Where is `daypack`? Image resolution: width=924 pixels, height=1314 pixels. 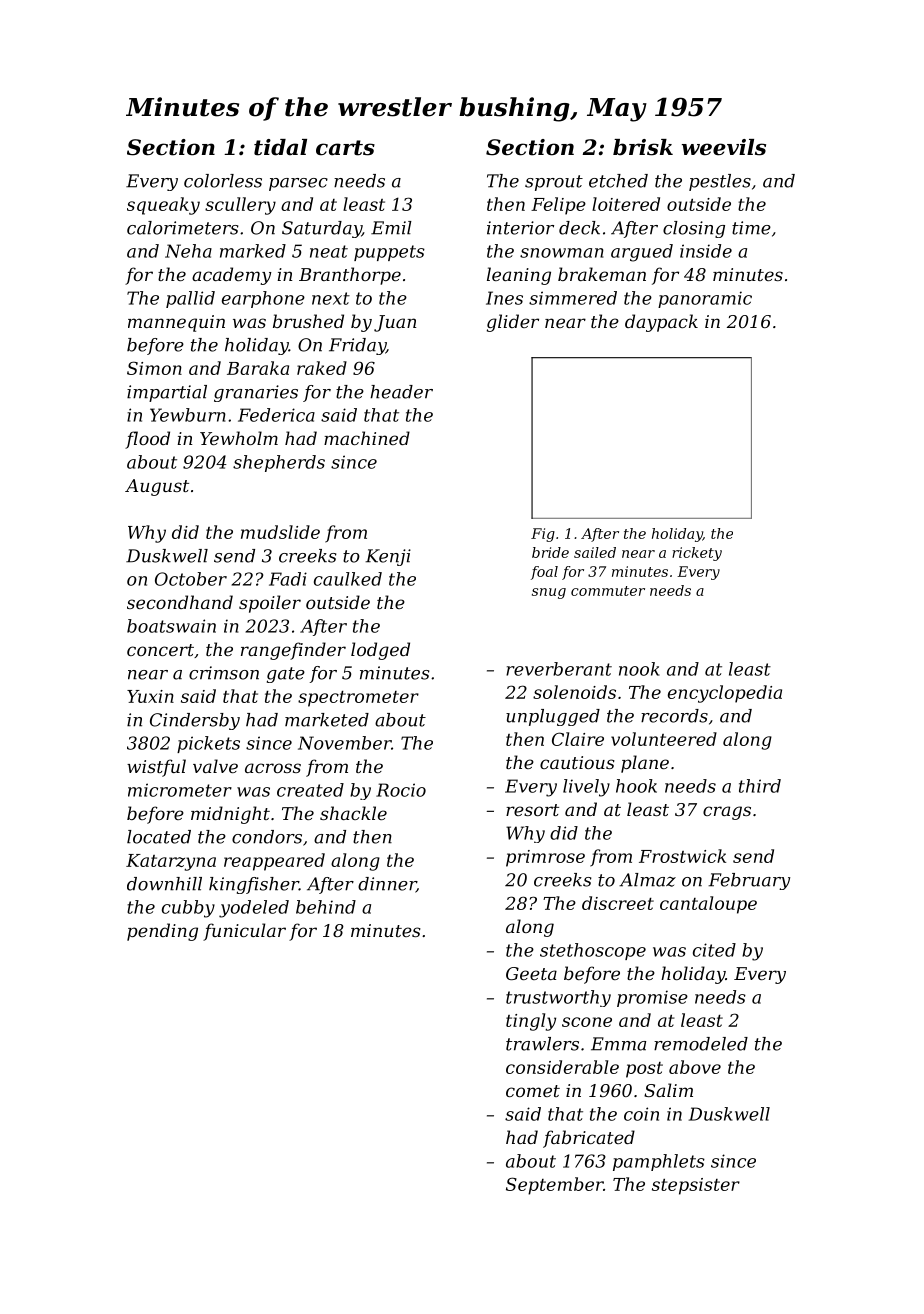
daypack is located at coordinates (661, 323).
